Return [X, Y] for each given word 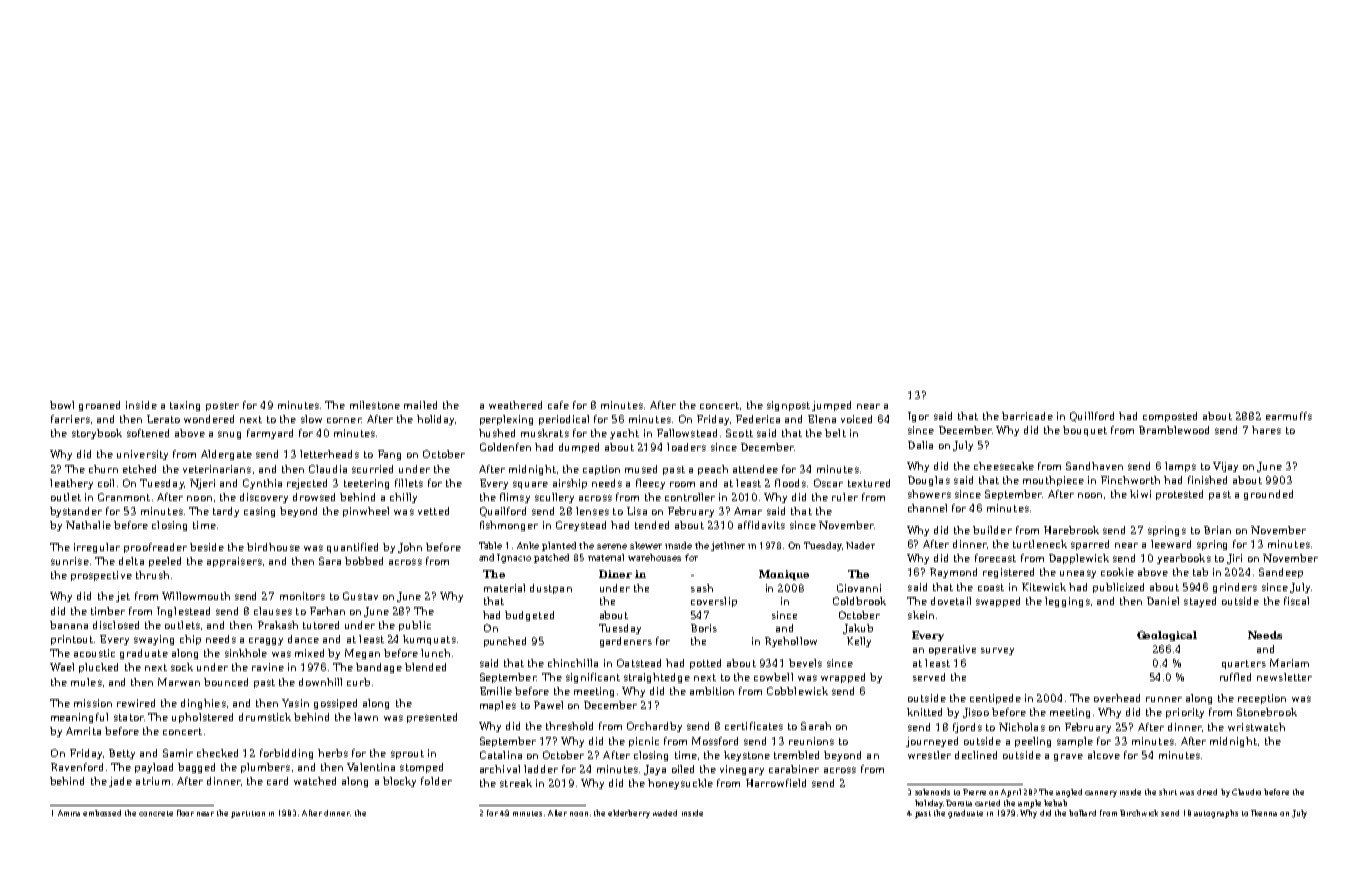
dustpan [551, 589]
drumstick [265, 717]
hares [1266, 430]
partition [248, 814]
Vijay [1225, 467]
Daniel [1163, 601]
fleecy [650, 484]
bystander [76, 512]
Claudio [1246, 792]
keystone [747, 756]
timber [108, 611]
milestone [375, 405]
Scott [739, 433]
